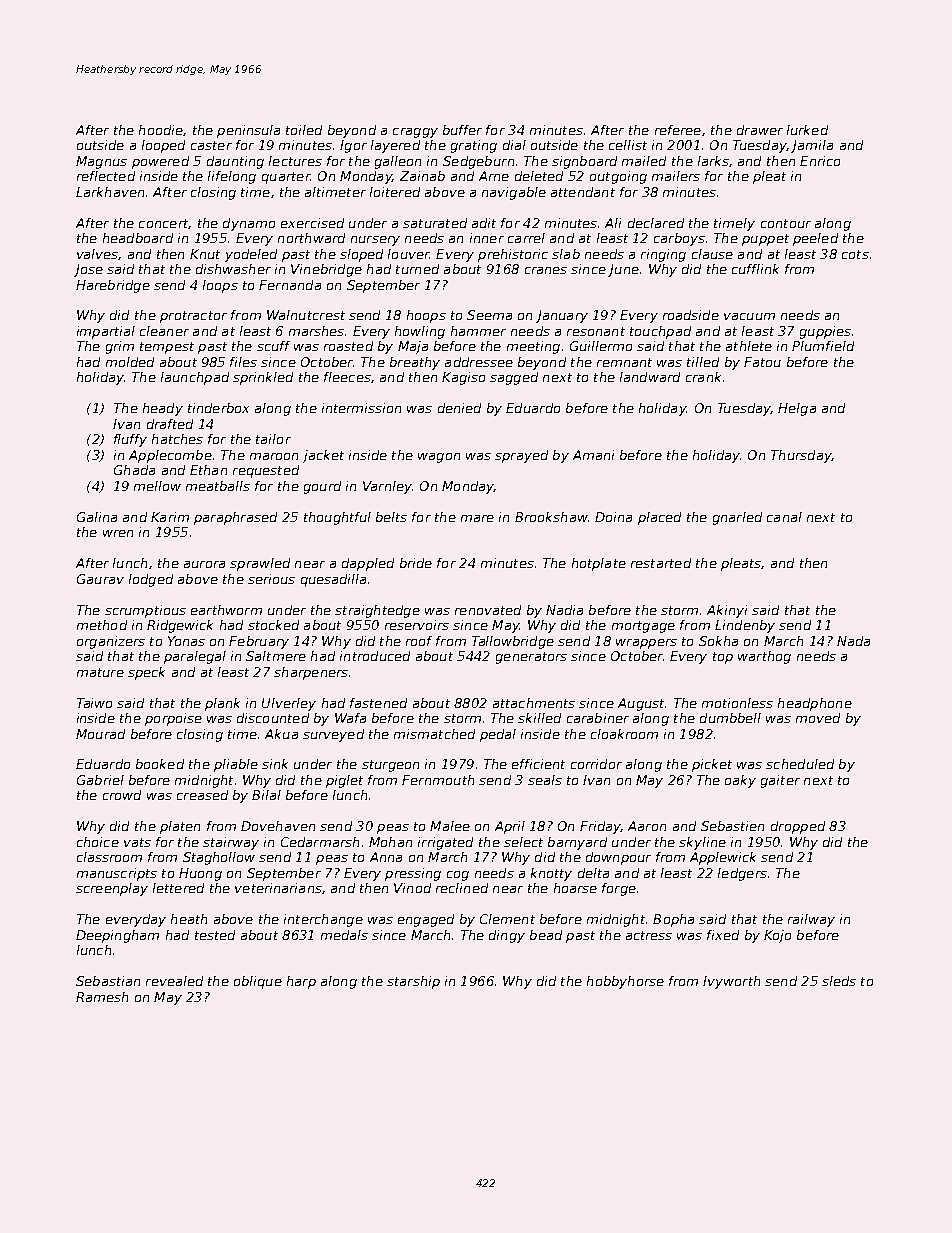 The image size is (952, 1233). Describe the element at coordinates (161, 130) in the document. I see `hoodie` at that location.
